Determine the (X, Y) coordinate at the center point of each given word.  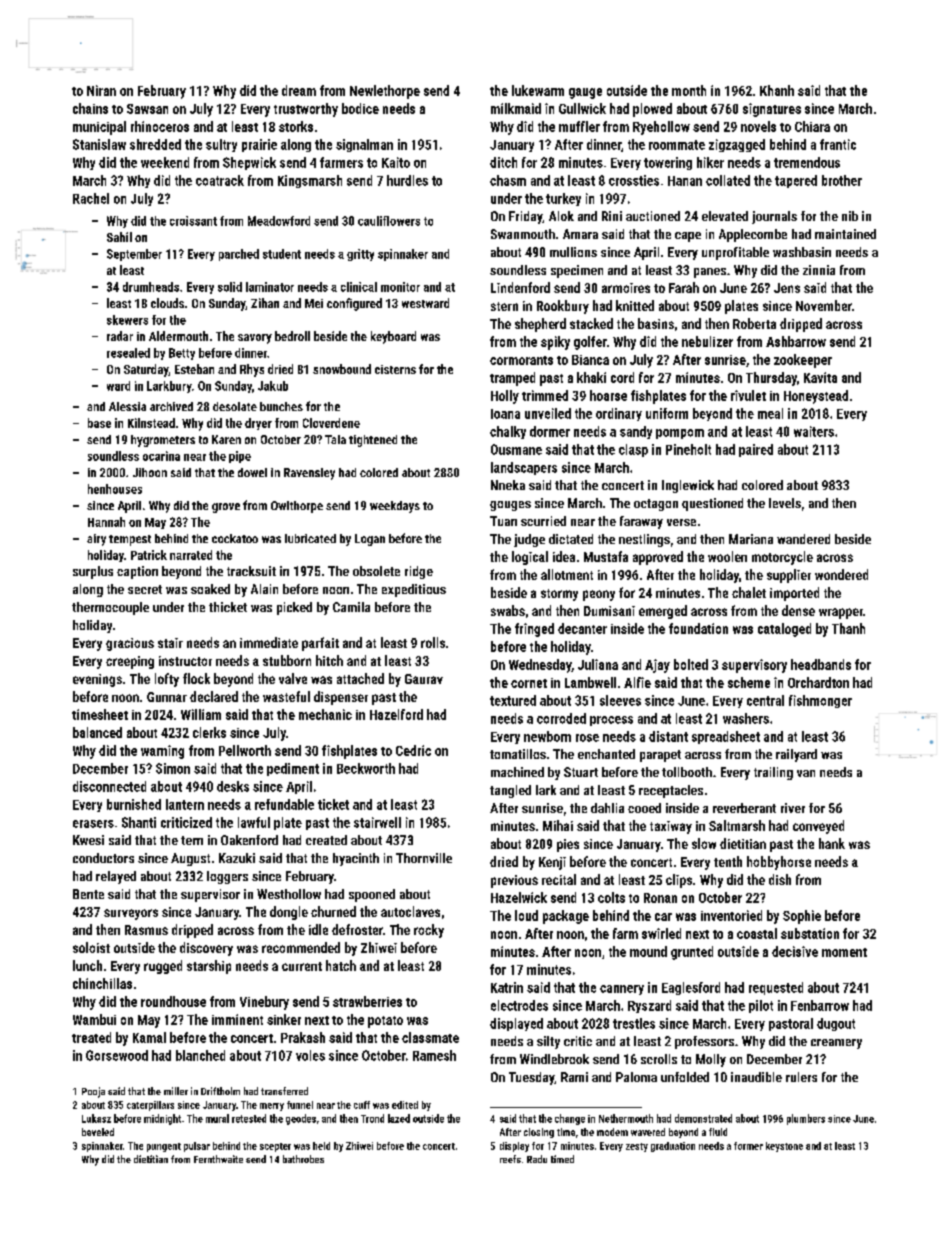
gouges (510, 506)
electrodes (519, 1005)
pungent (164, 1147)
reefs (510, 1159)
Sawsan (147, 109)
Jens (787, 288)
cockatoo (235, 538)
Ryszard (649, 1006)
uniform (667, 413)
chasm (508, 180)
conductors (103, 858)
